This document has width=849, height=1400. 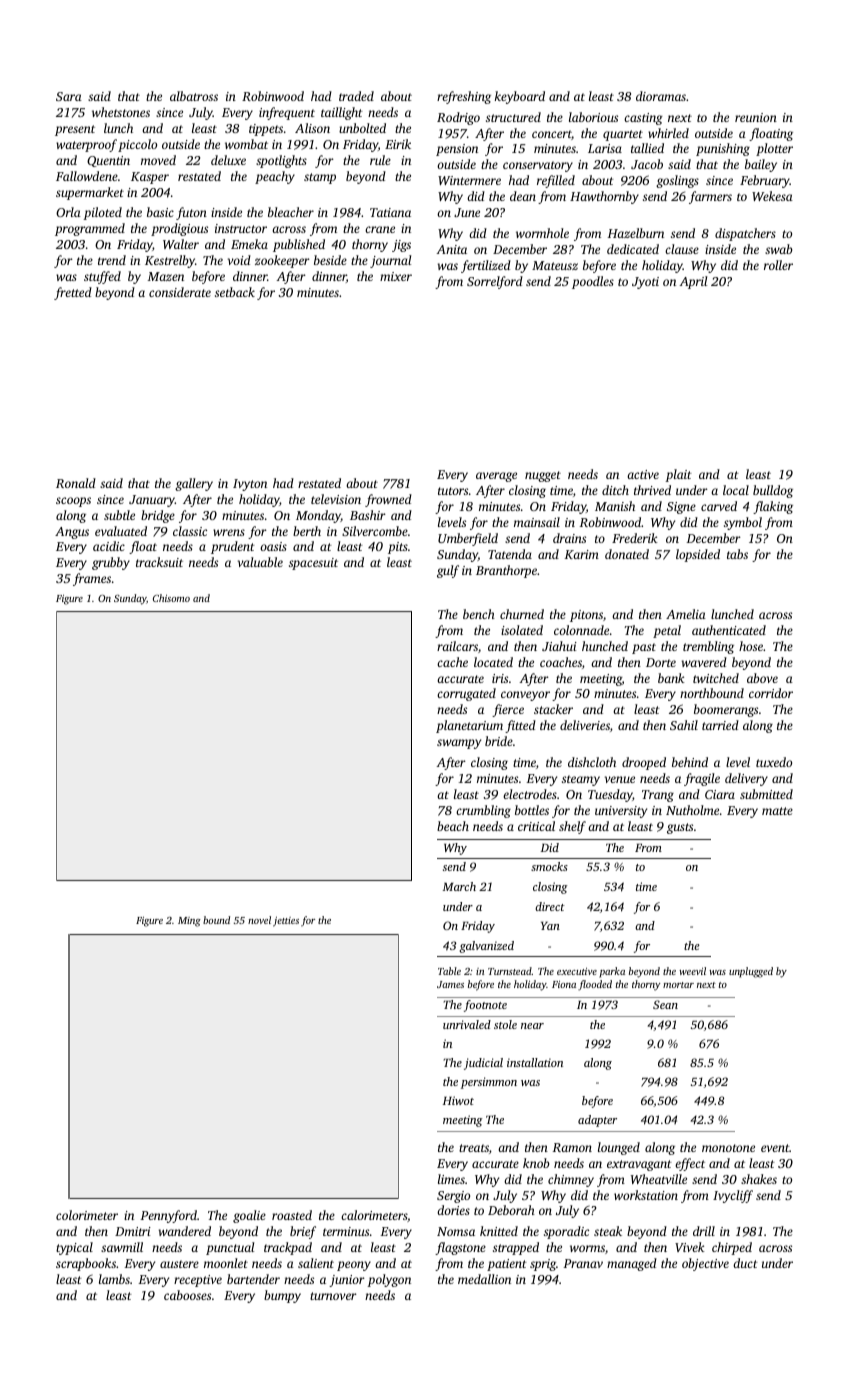 I want to click on plotter, so click(x=774, y=149).
